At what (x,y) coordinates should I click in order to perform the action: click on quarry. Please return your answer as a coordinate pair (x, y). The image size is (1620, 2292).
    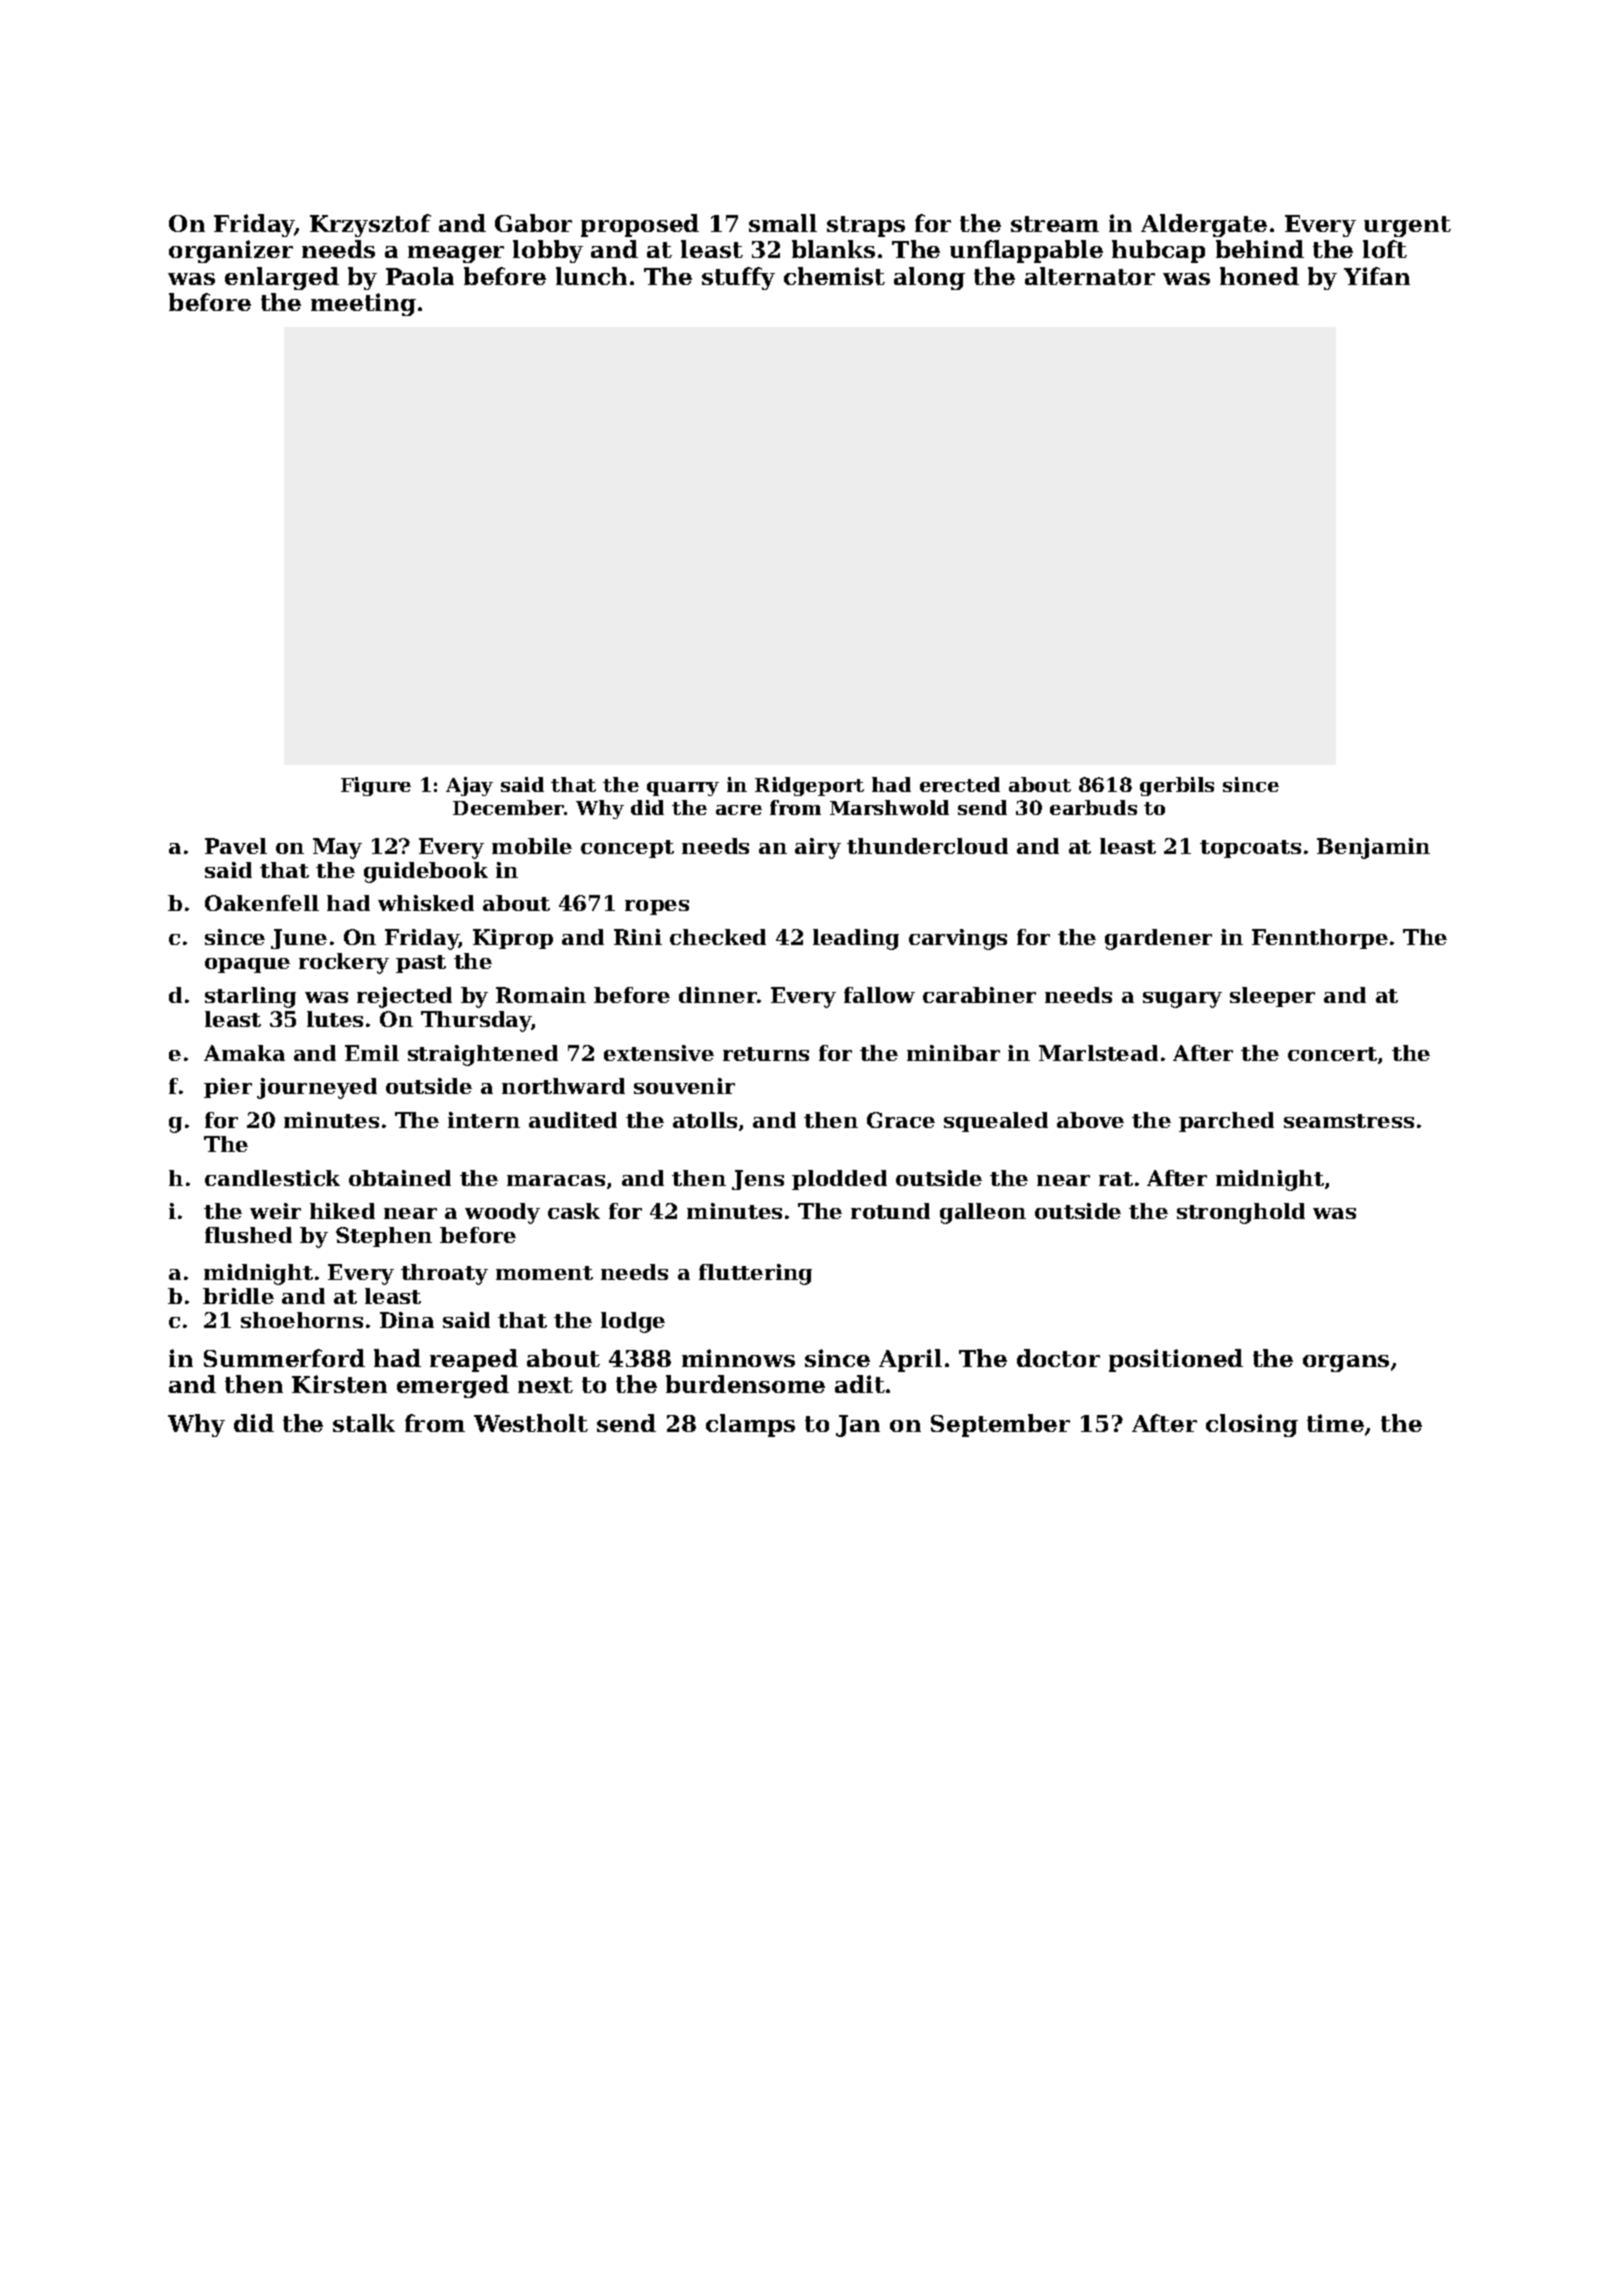
    Looking at the image, I should click on (683, 789).
